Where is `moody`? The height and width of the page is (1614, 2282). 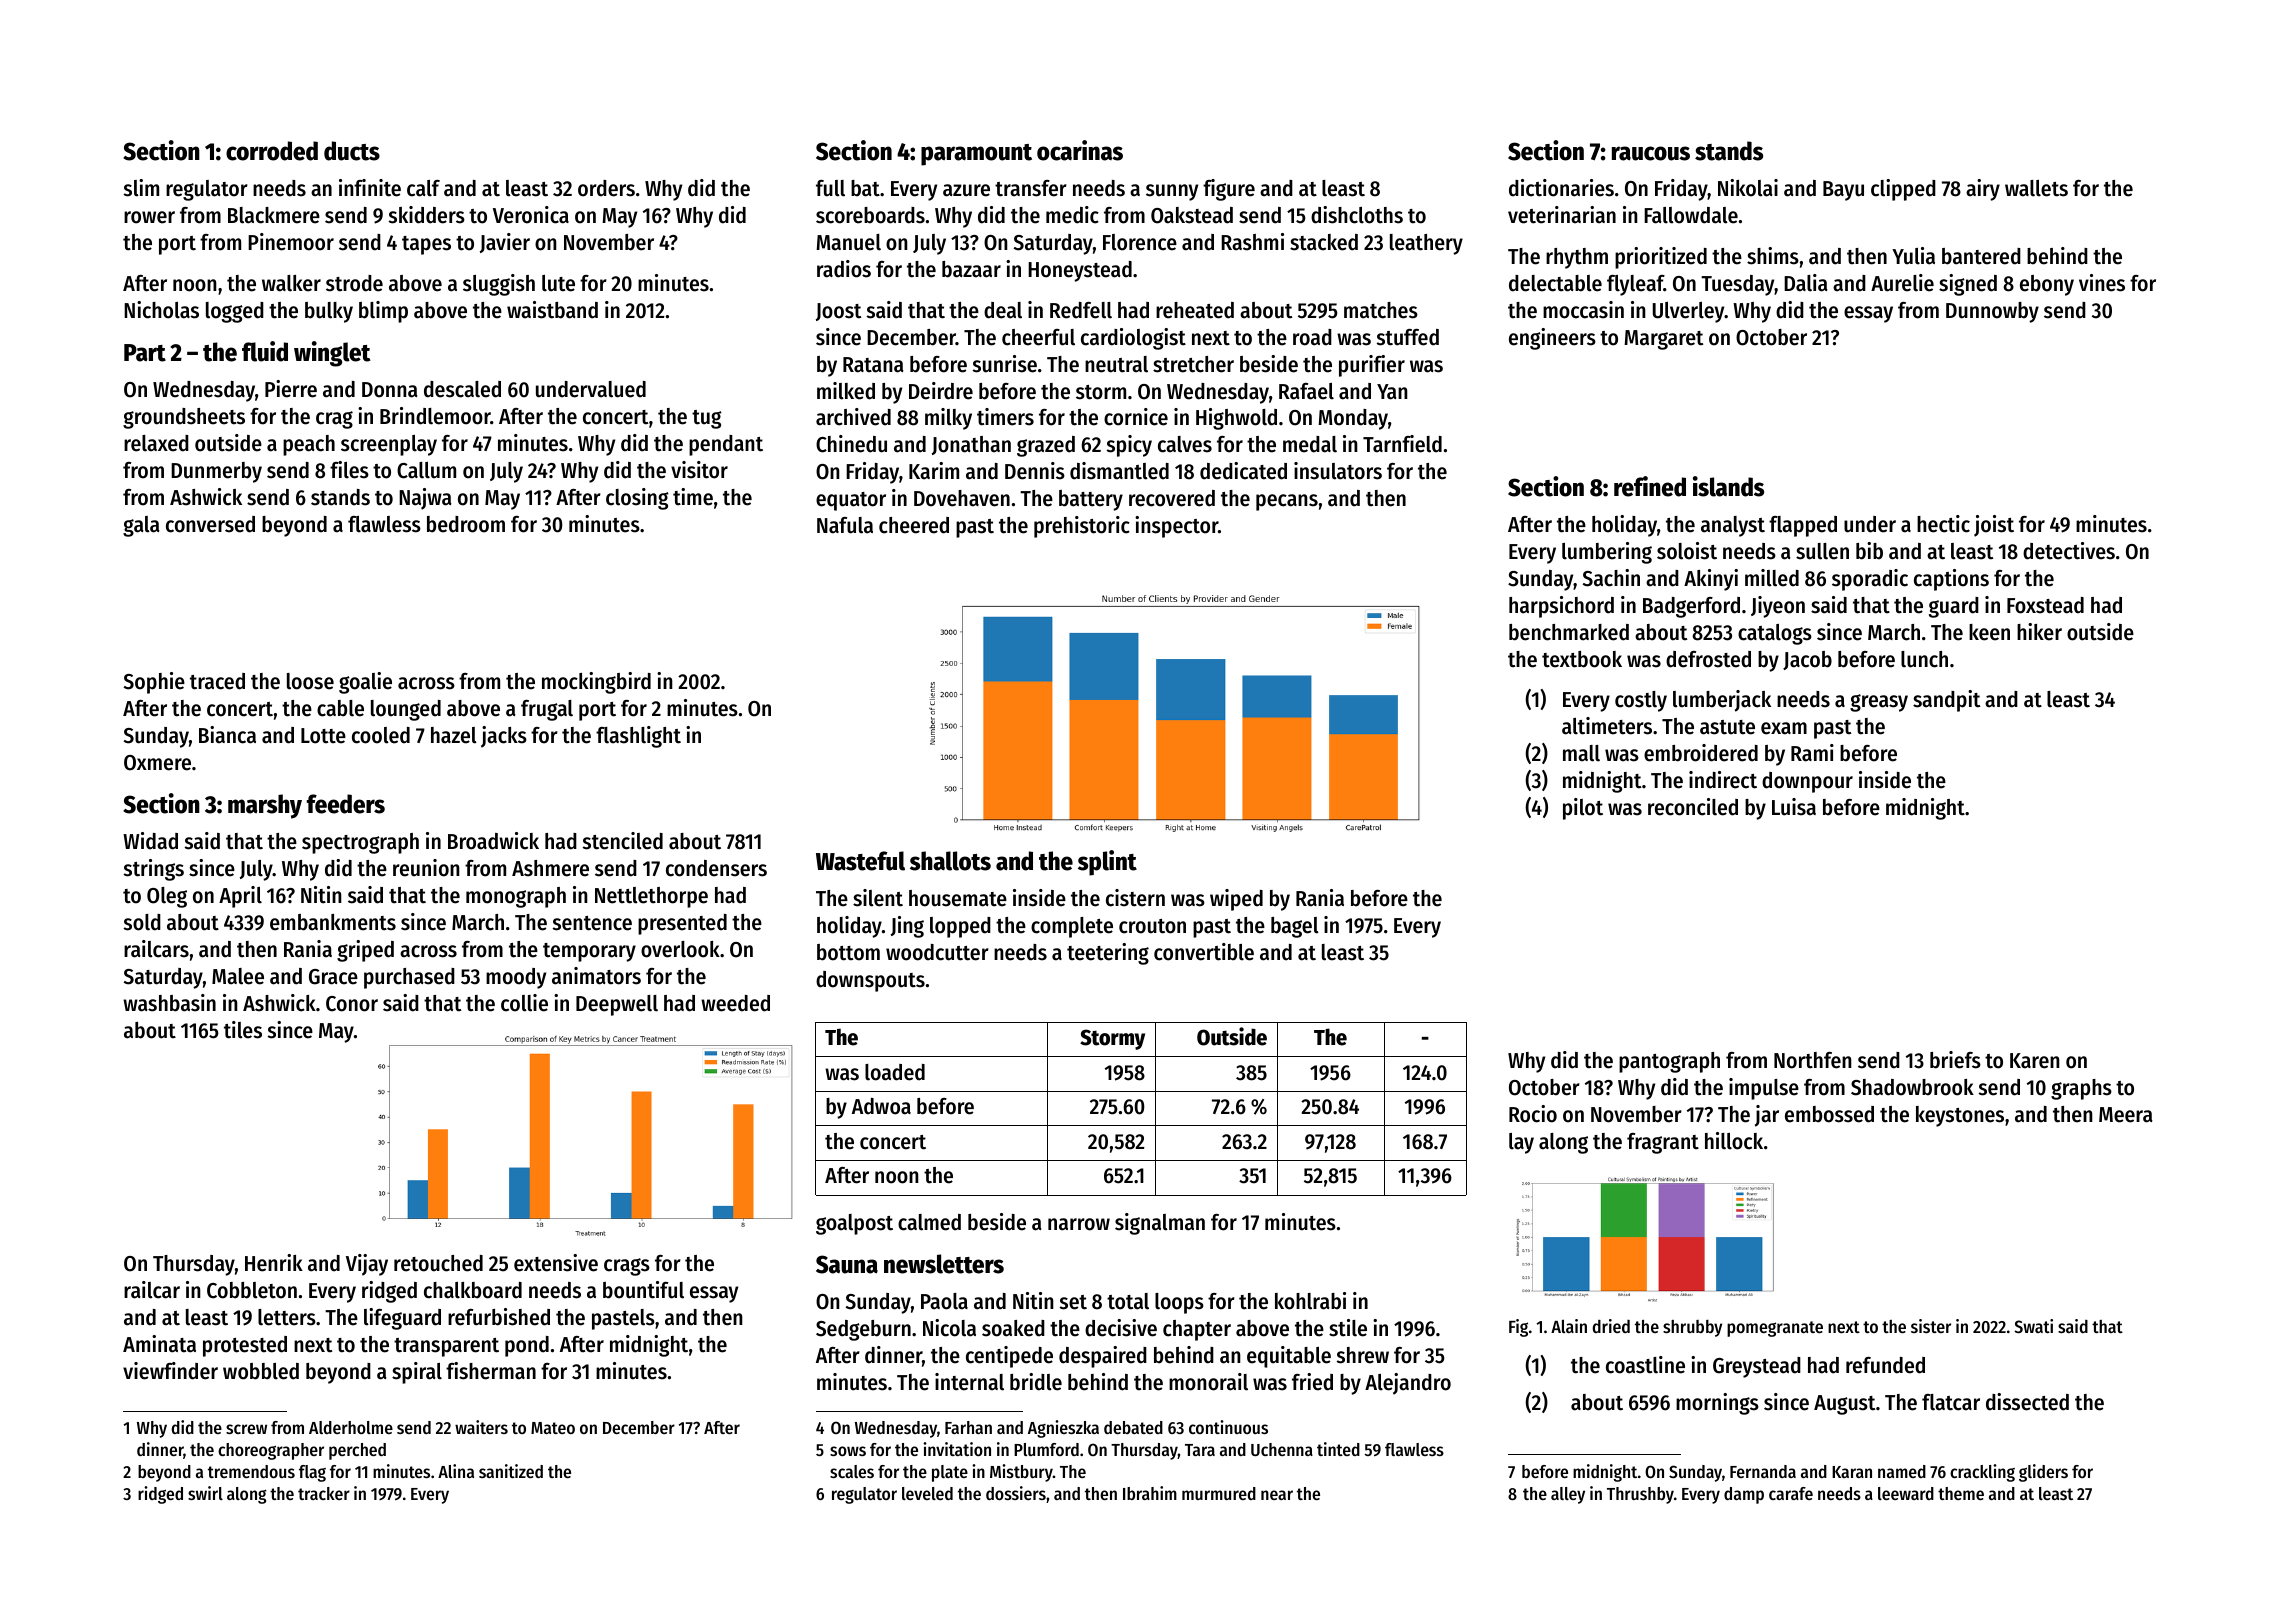 moody is located at coordinates (516, 978).
